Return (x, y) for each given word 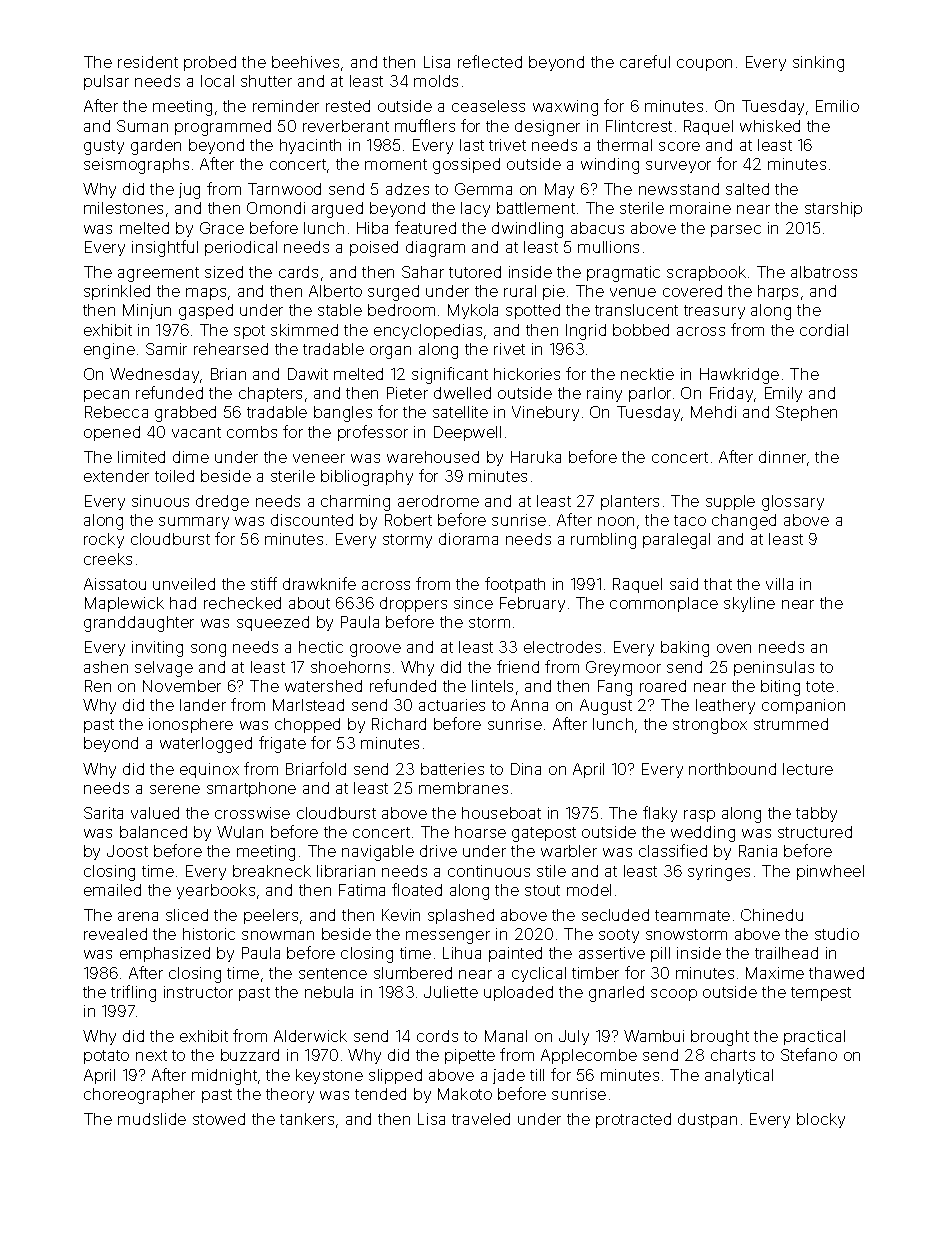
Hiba (372, 228)
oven (734, 648)
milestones (123, 208)
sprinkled (117, 292)
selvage (164, 669)
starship (833, 209)
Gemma (483, 189)
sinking (818, 64)
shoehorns (350, 667)
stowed (219, 1119)
